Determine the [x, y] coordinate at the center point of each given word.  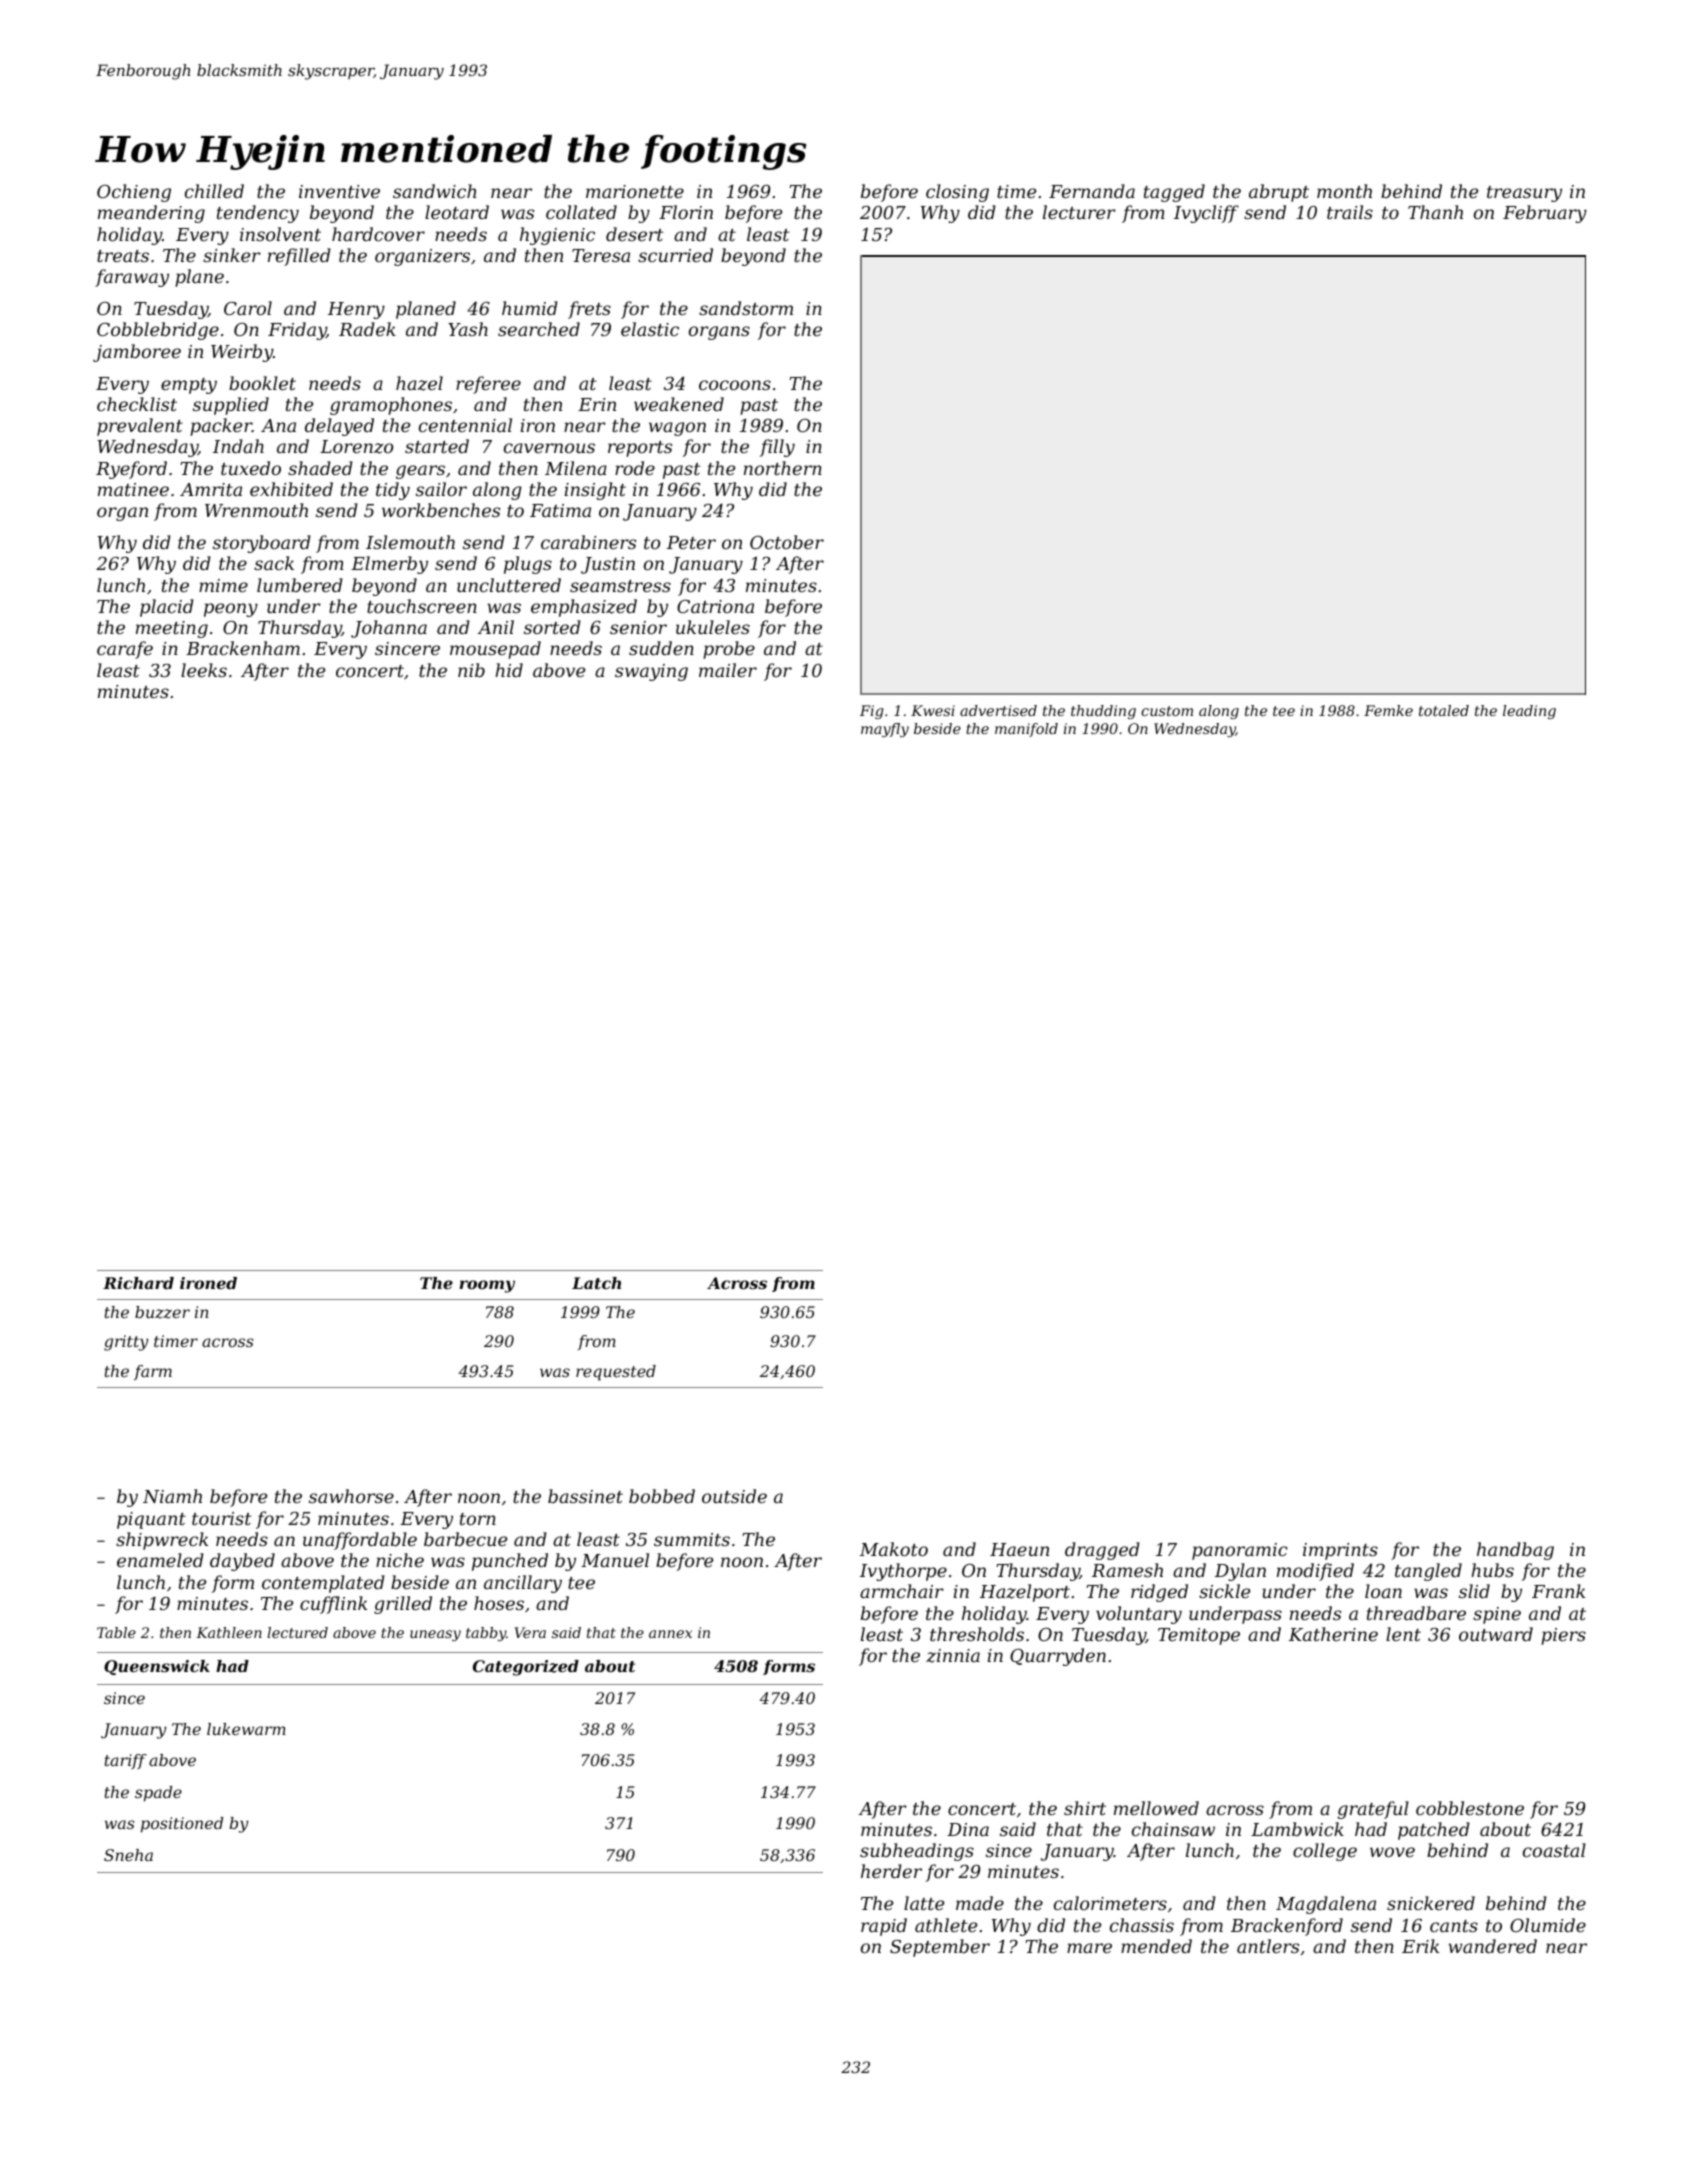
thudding [1103, 712]
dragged [1102, 1551]
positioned [182, 1825]
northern [783, 468]
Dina [968, 1829]
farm [153, 1372]
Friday [297, 331]
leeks [204, 670]
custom [1167, 711]
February [1545, 214]
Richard [138, 1283]
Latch [596, 1283]
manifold [1026, 730]
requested [616, 1373]
